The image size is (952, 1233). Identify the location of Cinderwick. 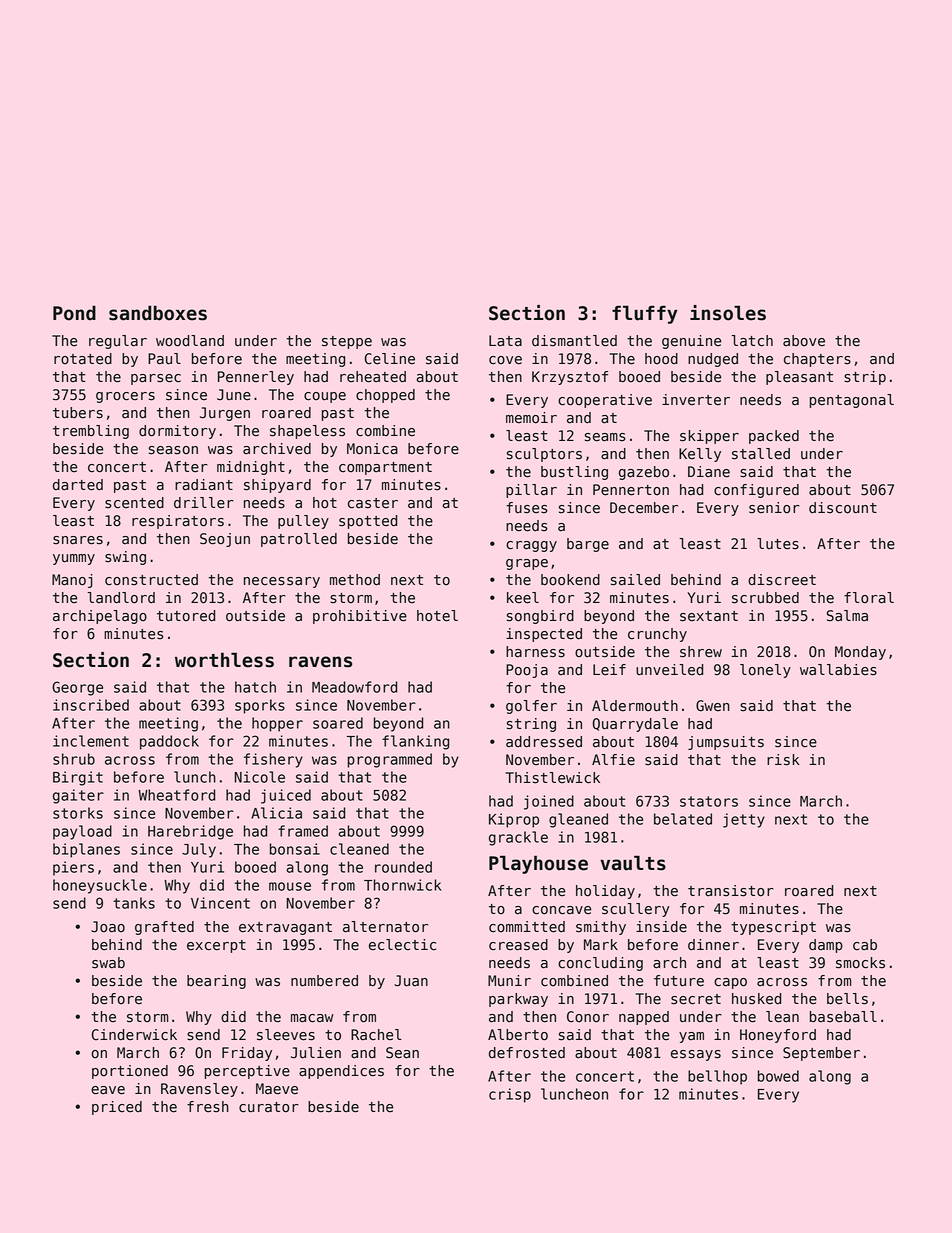
(134, 1035).
